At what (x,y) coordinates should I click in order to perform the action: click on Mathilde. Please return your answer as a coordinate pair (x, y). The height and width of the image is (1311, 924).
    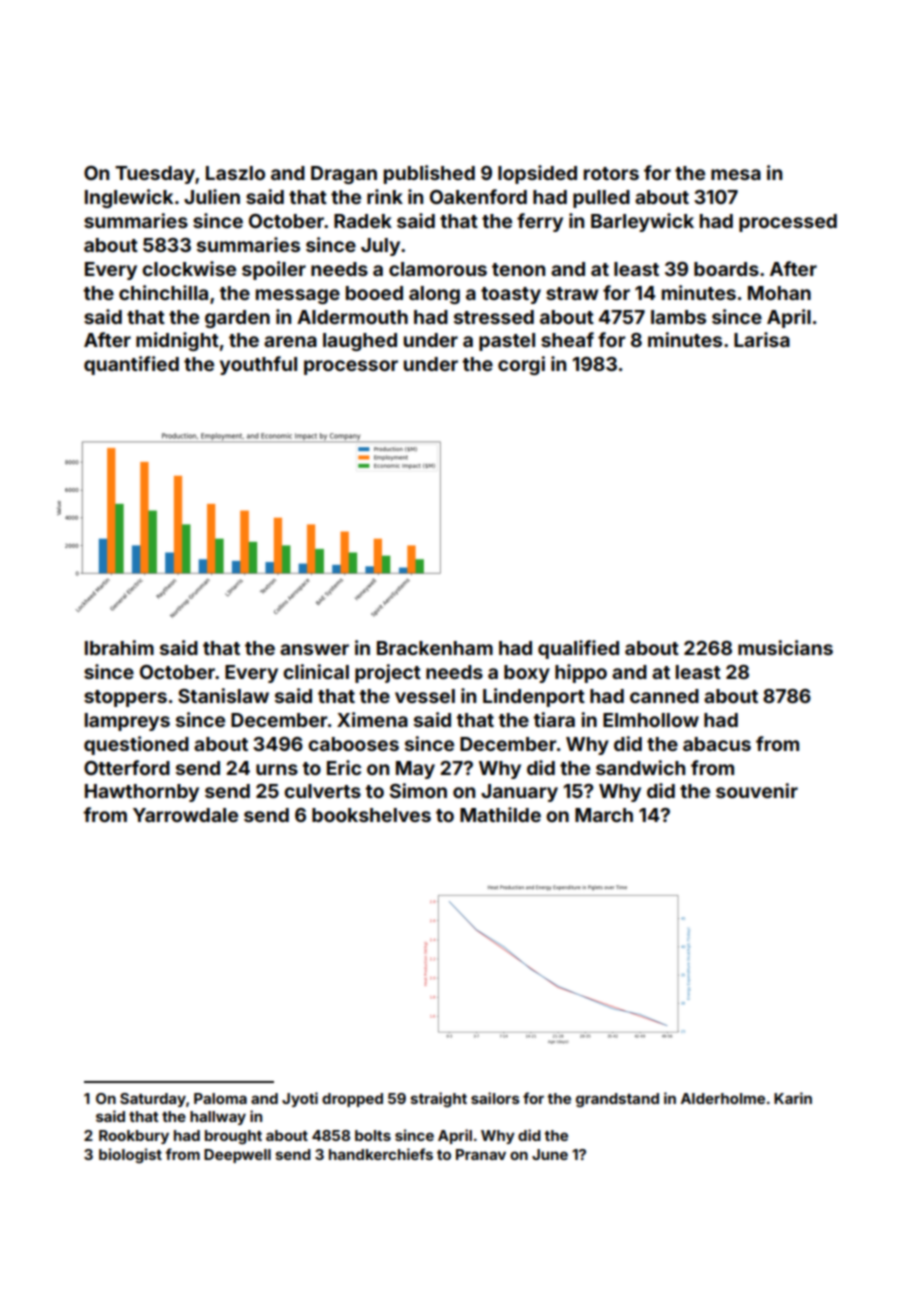
    Looking at the image, I should click on (500, 814).
